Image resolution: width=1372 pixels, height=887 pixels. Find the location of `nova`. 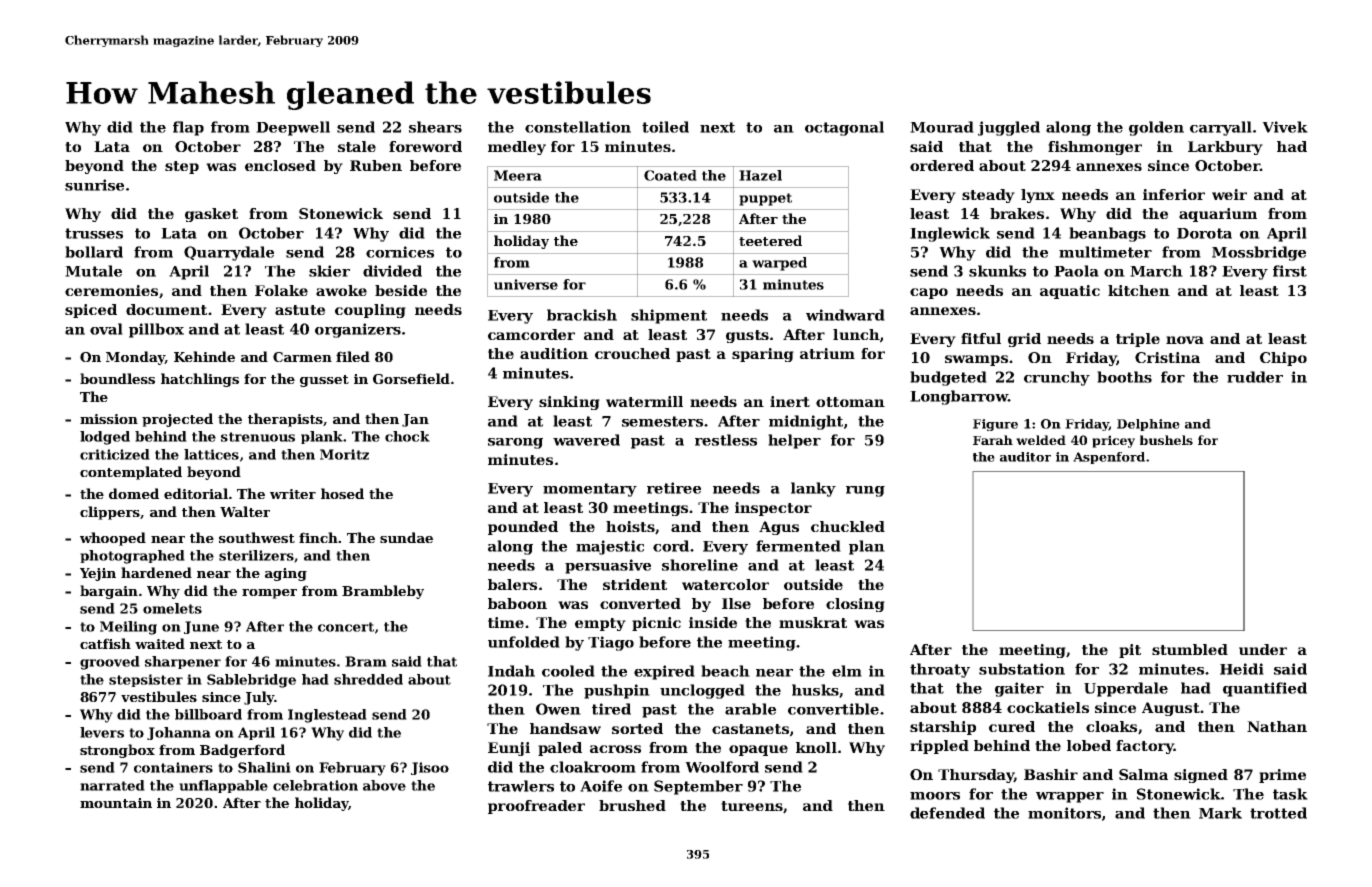

nova is located at coordinates (1185, 340).
